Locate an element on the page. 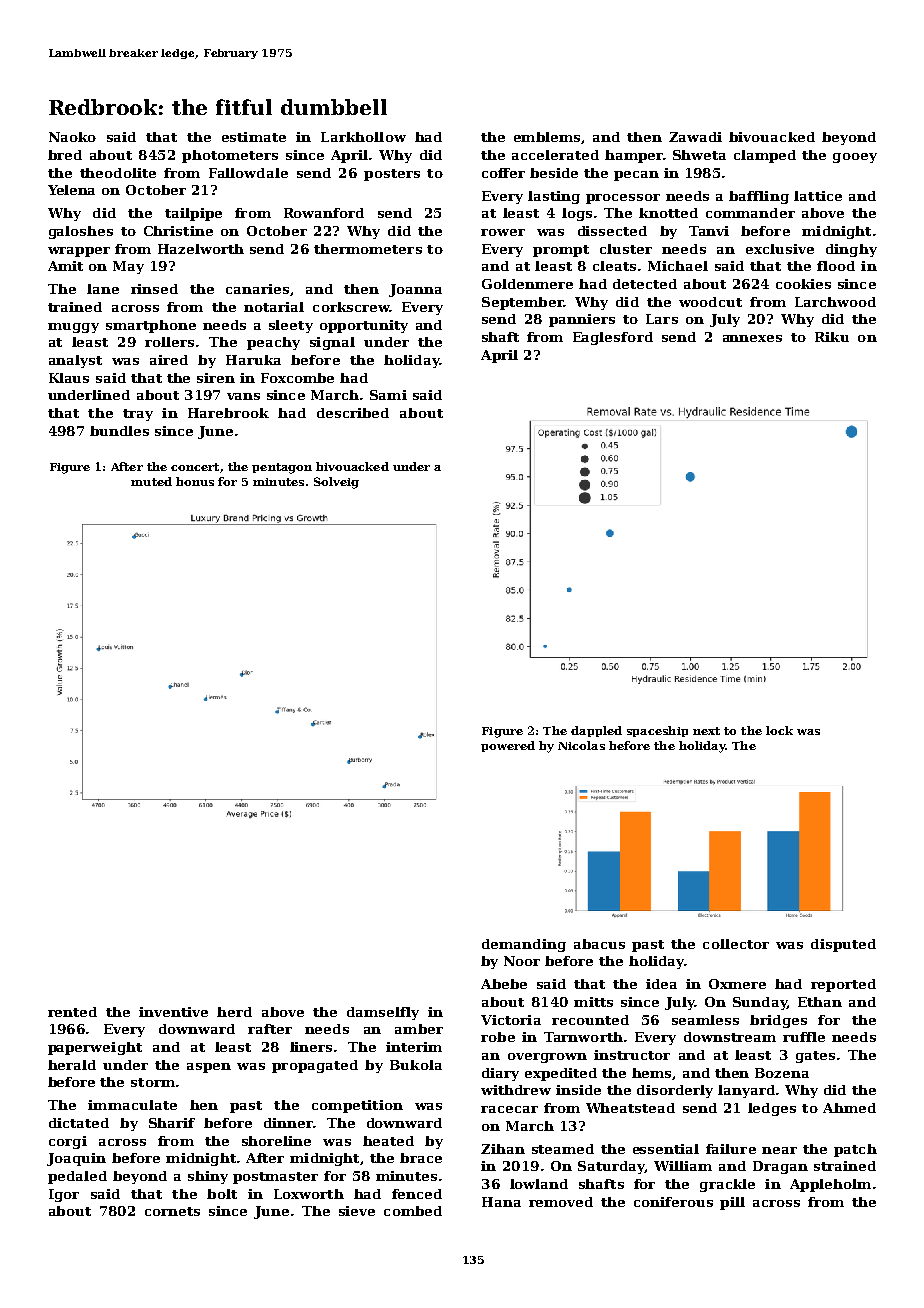 The width and height of the image is (924, 1308). powered is located at coordinates (508, 746).
